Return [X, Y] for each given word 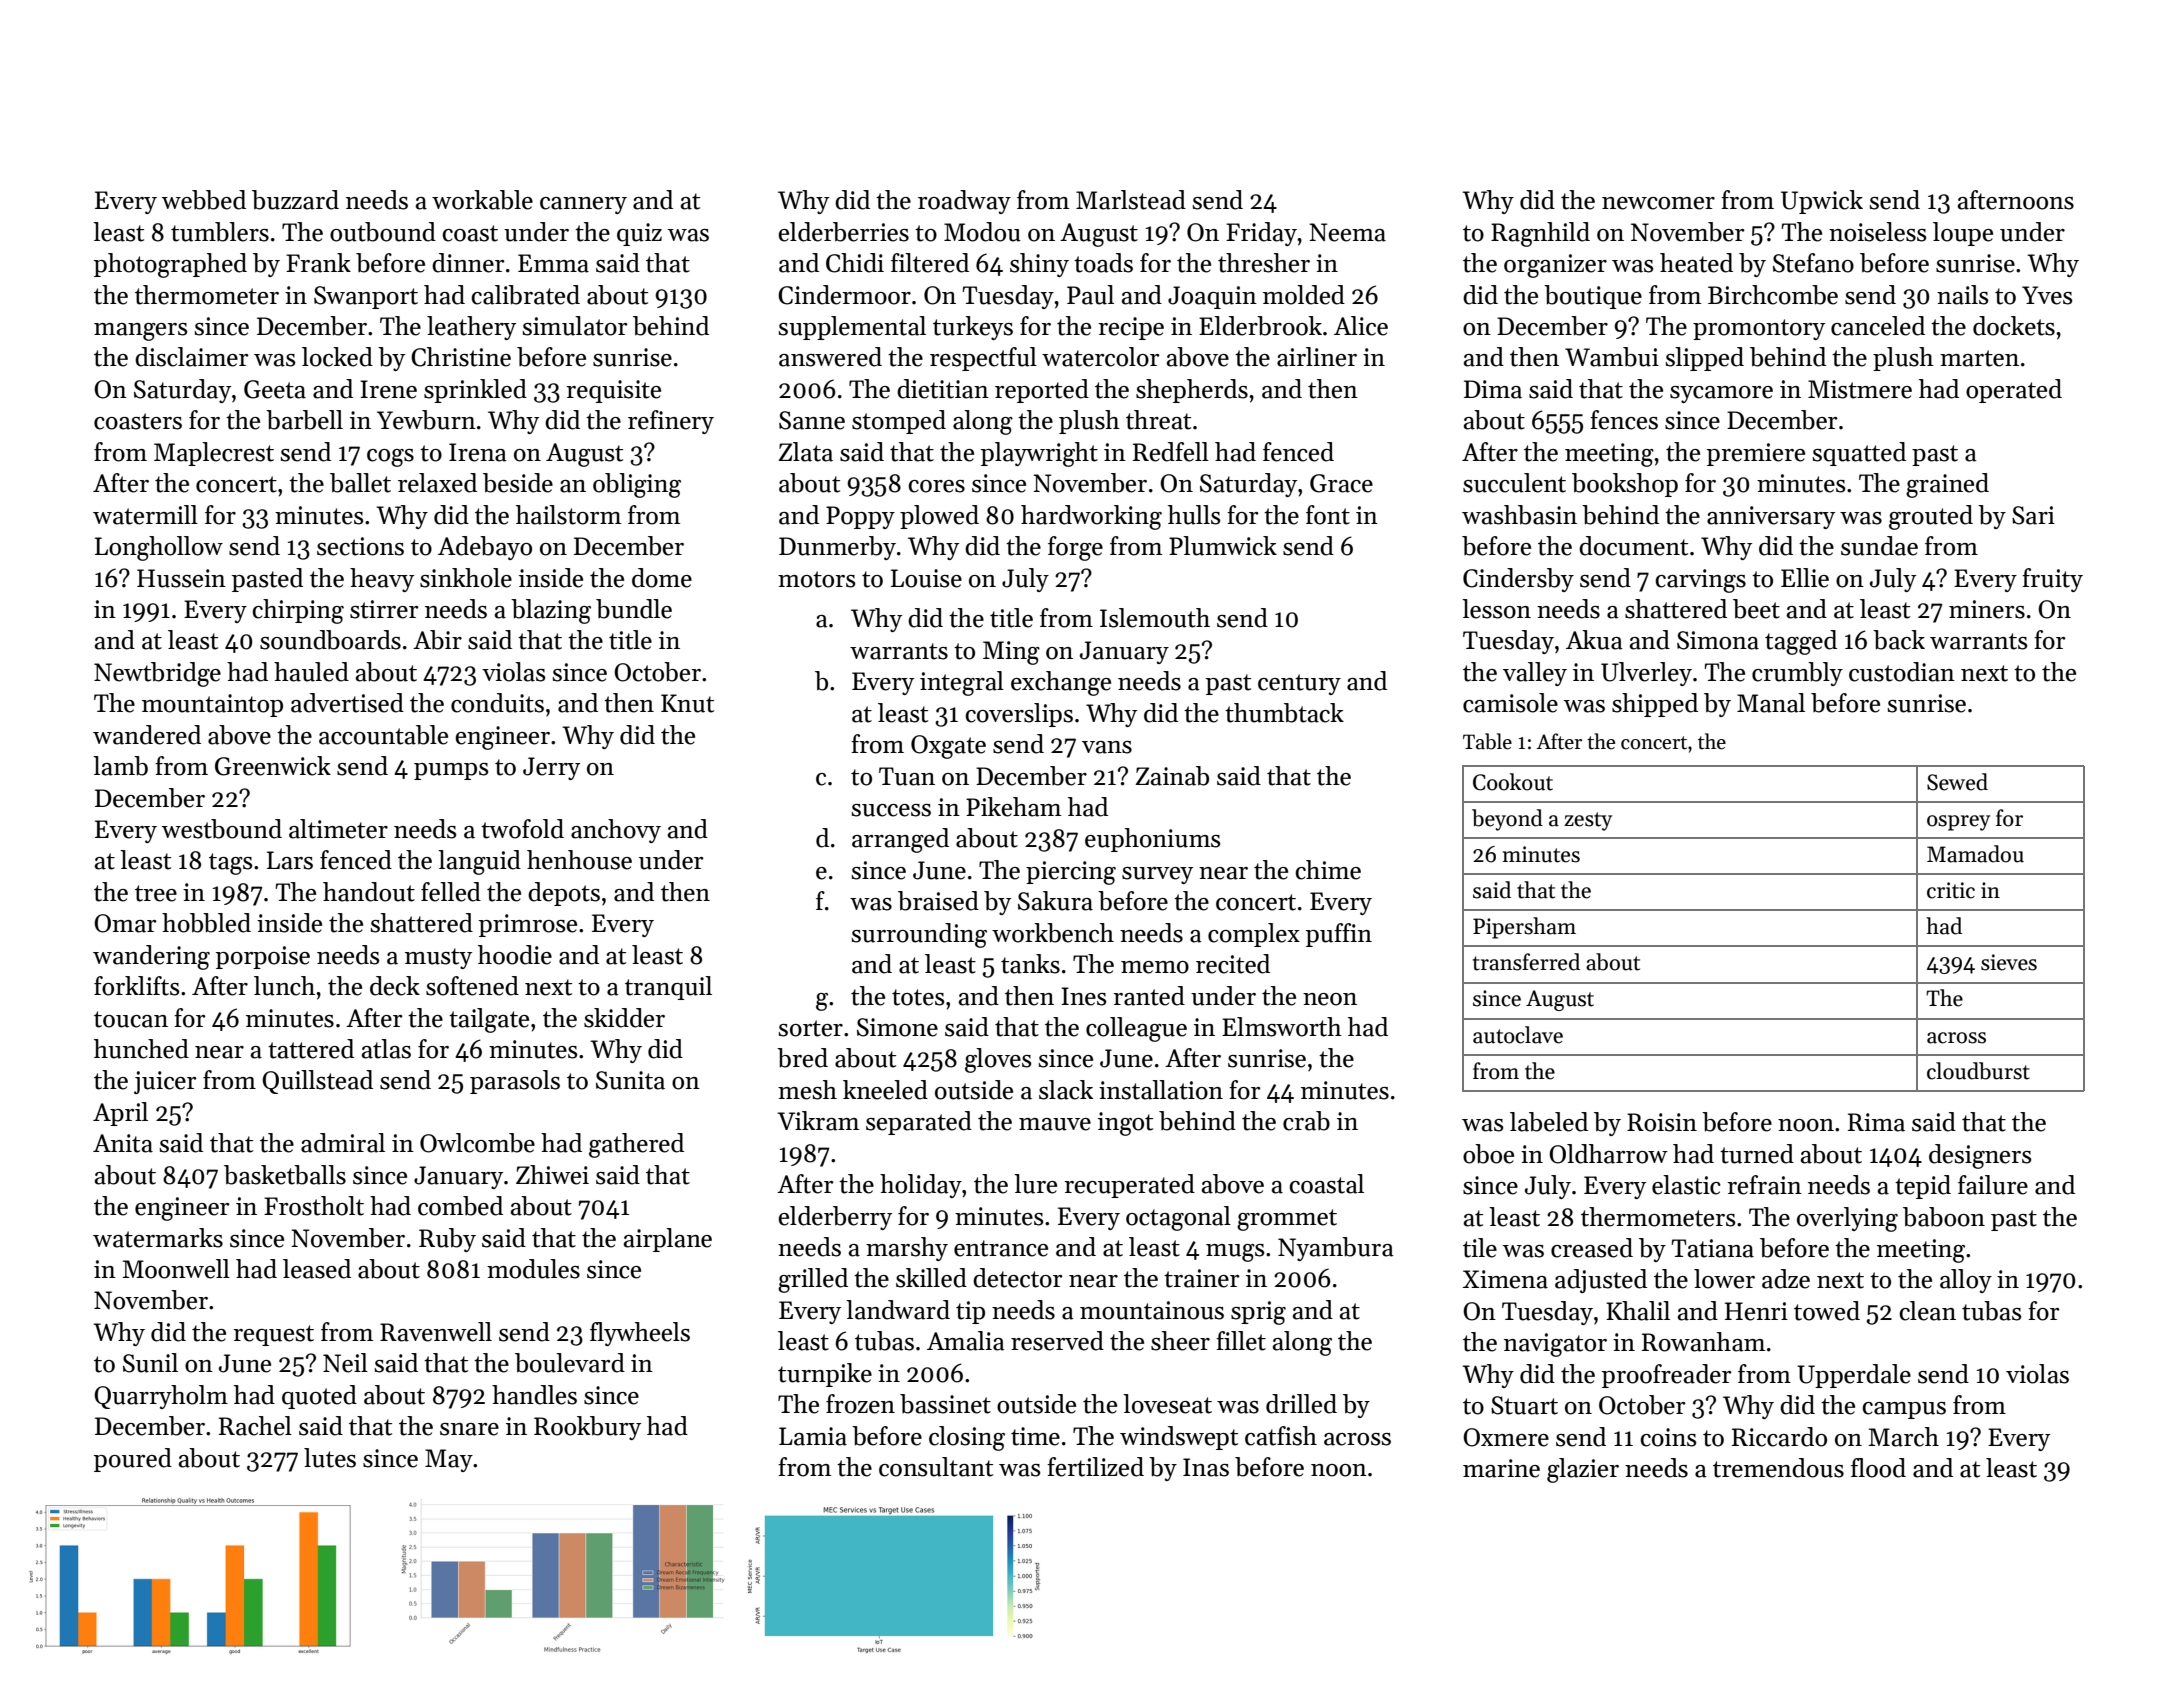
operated [2014, 391]
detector [1018, 1278]
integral [962, 683]
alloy [1966, 1281]
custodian [1902, 672]
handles [534, 1395]
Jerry [551, 768]
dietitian [943, 389]
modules [533, 1269]
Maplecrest [214, 454]
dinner [468, 263]
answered [830, 357]
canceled [1878, 326]
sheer [1180, 1341]
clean [1927, 1311]
